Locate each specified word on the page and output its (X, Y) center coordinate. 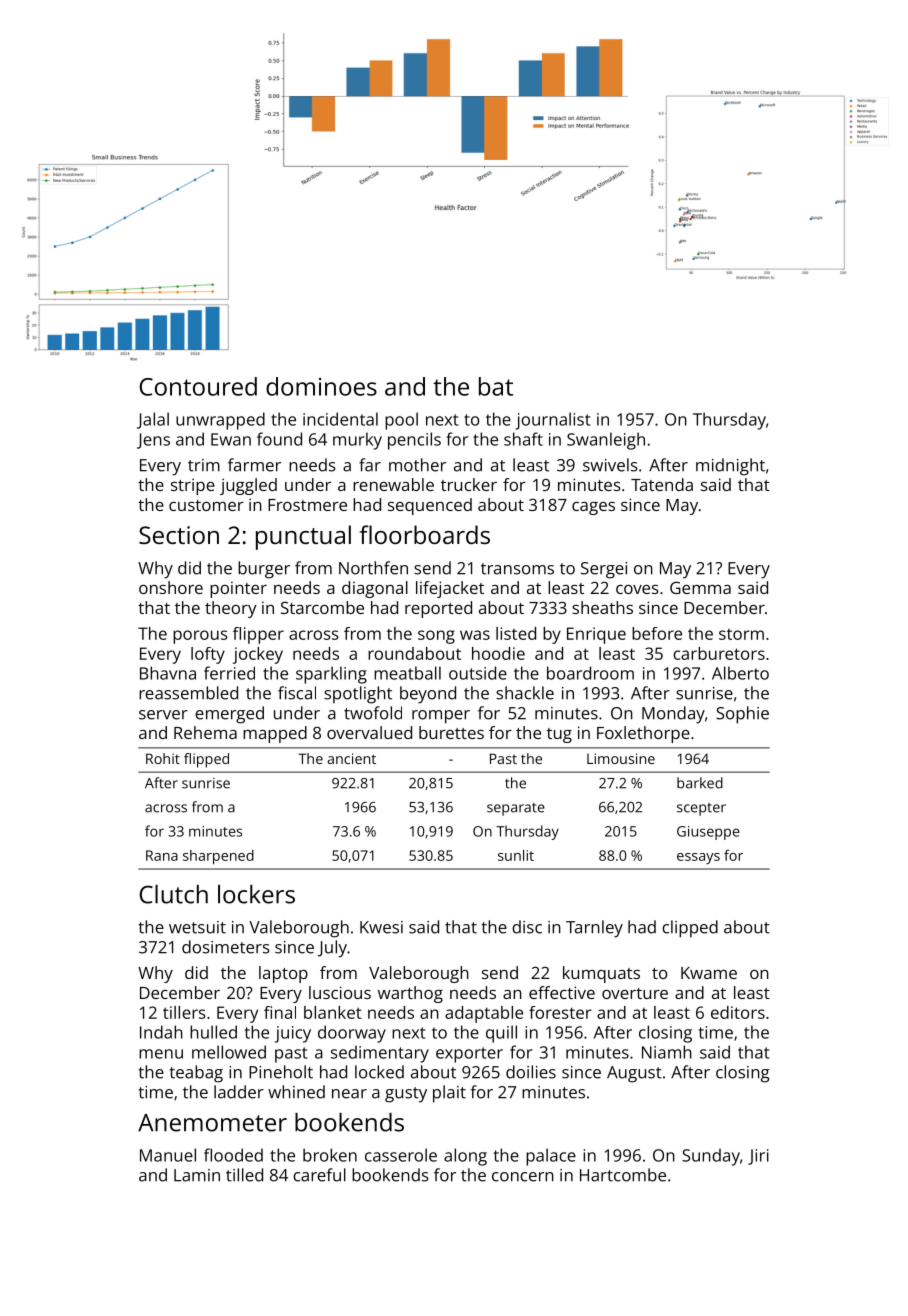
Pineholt (281, 1072)
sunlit (516, 855)
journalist (552, 421)
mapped (275, 734)
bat (496, 386)
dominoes (321, 386)
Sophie (742, 715)
